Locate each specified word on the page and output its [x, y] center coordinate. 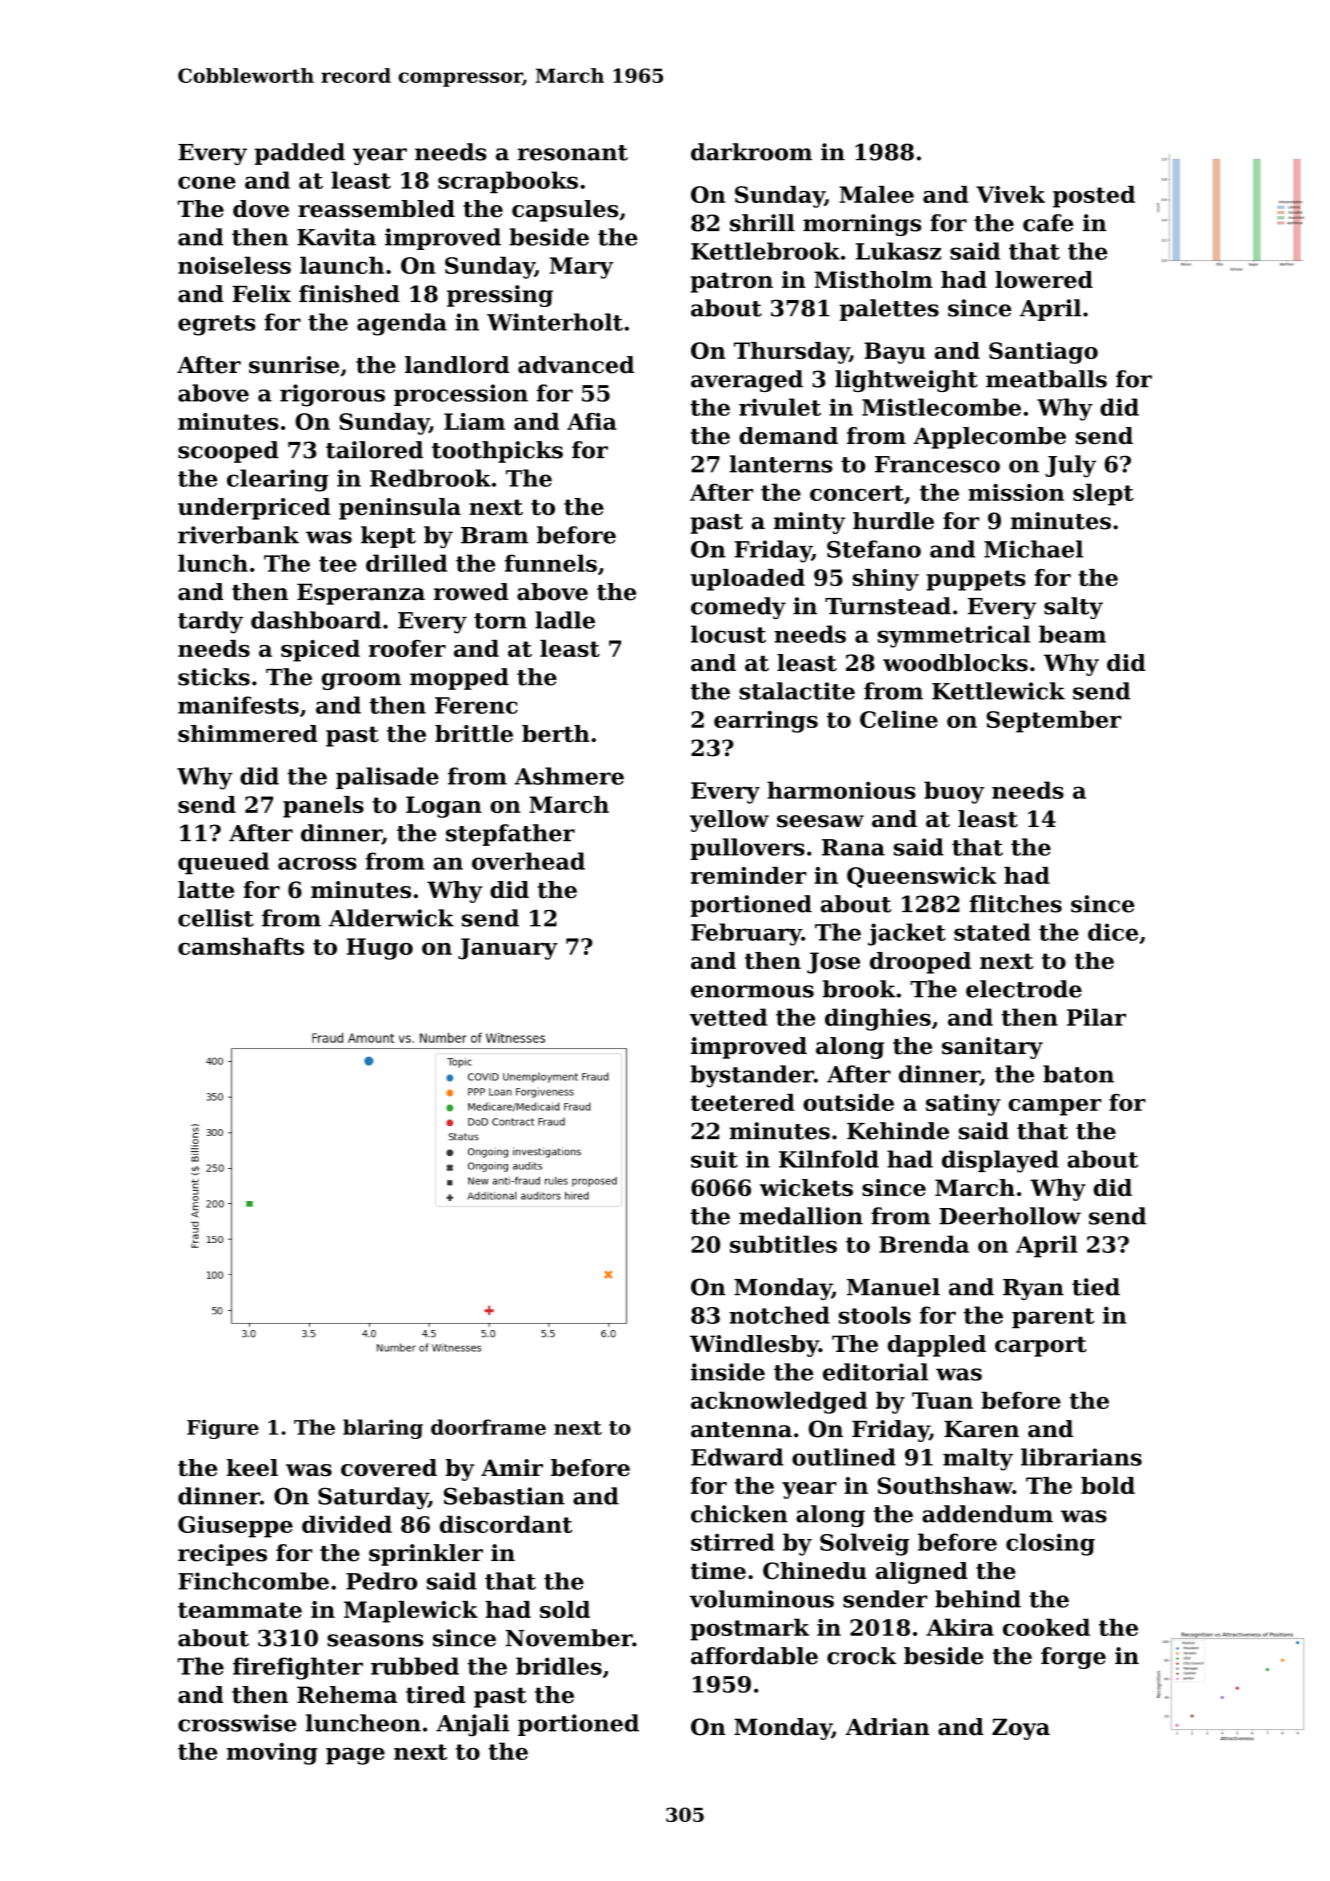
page [355, 1756]
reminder [749, 875]
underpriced [254, 509]
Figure [223, 1429]
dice [1113, 932]
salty [1073, 608]
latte [206, 890]
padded [300, 154]
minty [809, 523]
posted [1094, 197]
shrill [762, 223]
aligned [922, 1573]
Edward [737, 1457]
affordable [754, 1656]
